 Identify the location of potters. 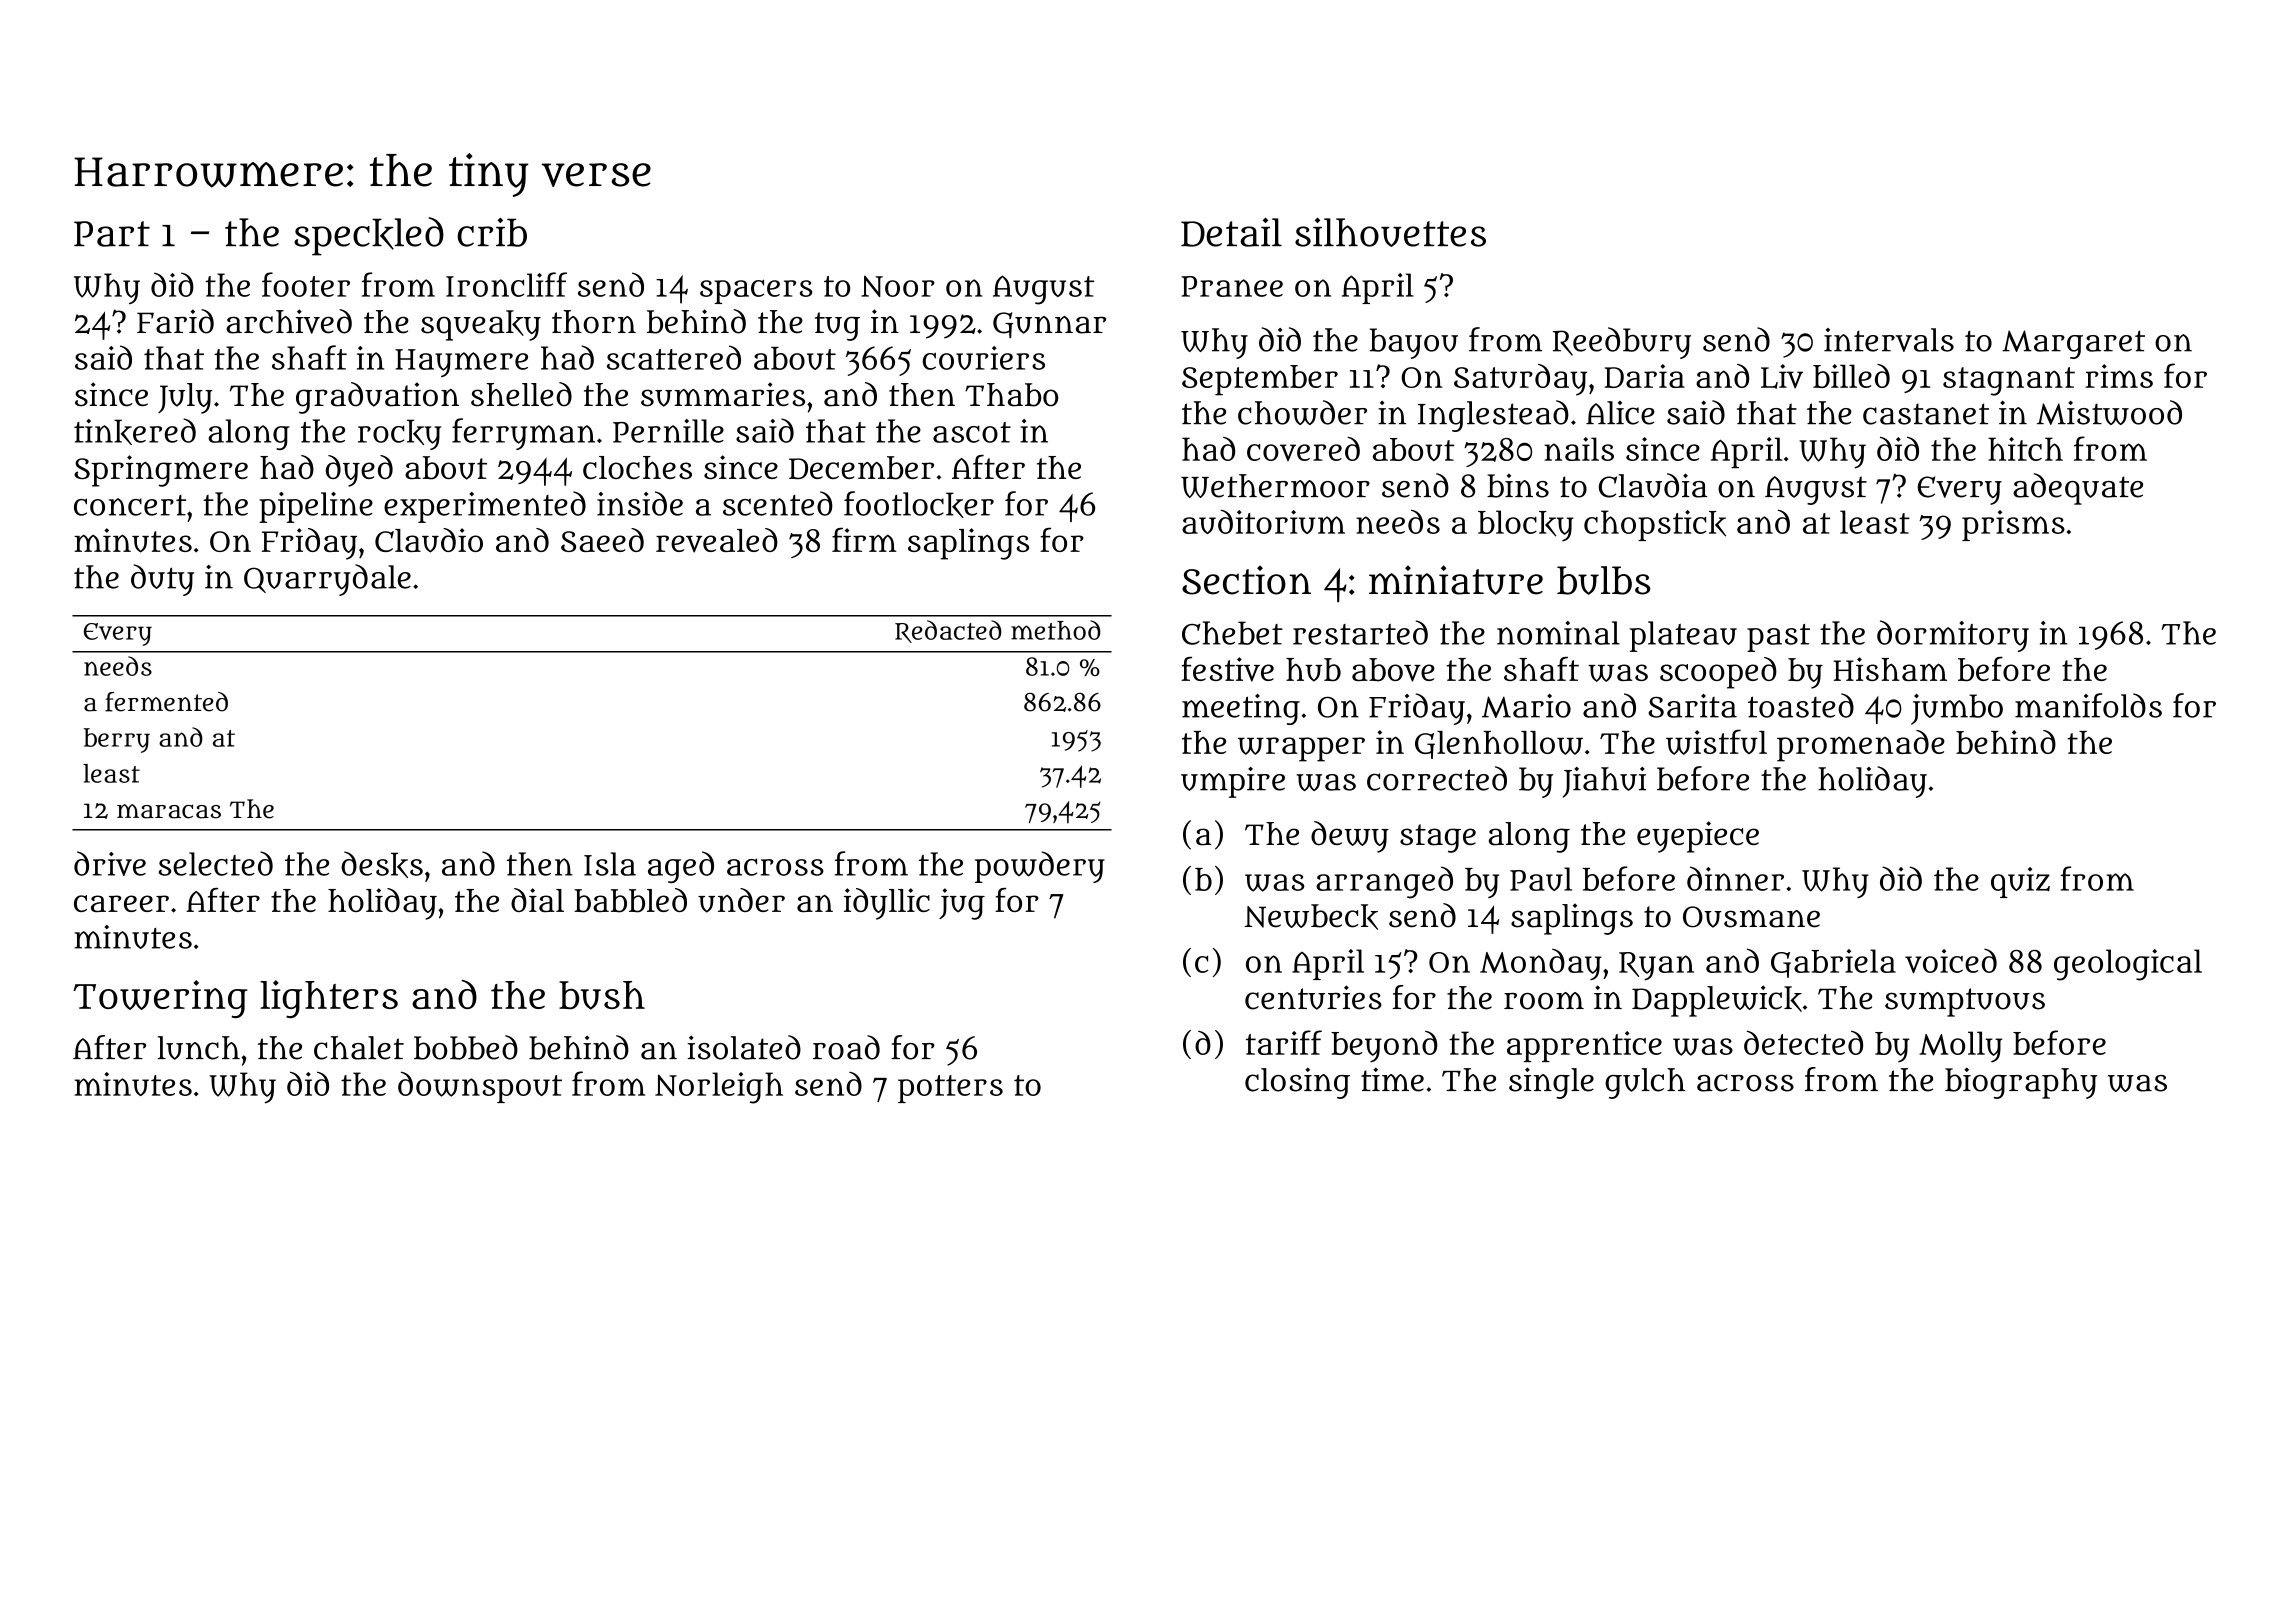
(950, 1089).
